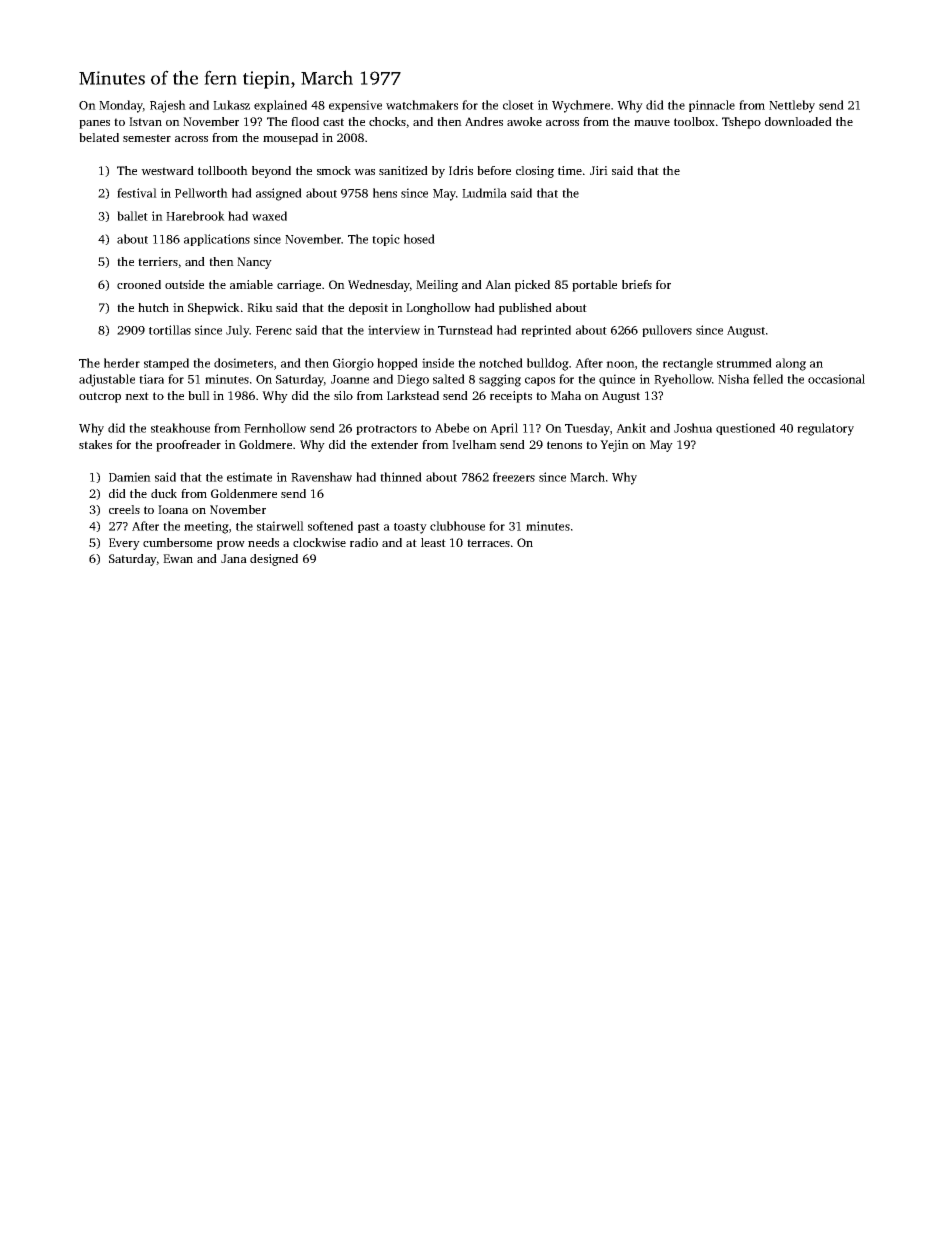  What do you see at coordinates (107, 380) in the screenshot?
I see `adjustable` at bounding box center [107, 380].
